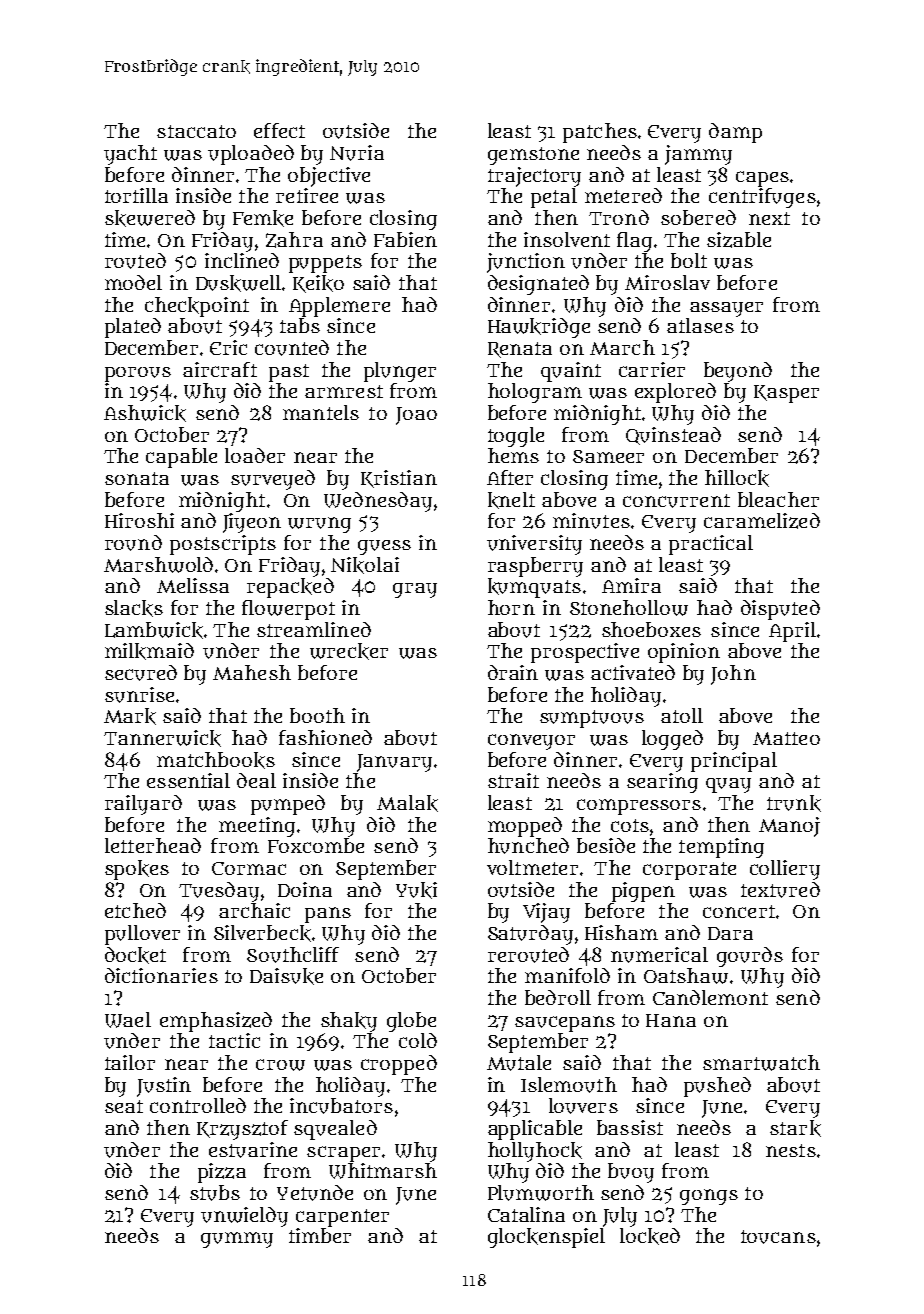 Image resolution: width=924 pixels, height=1314 pixels. What do you see at coordinates (279, 130) in the screenshot?
I see `effect` at bounding box center [279, 130].
